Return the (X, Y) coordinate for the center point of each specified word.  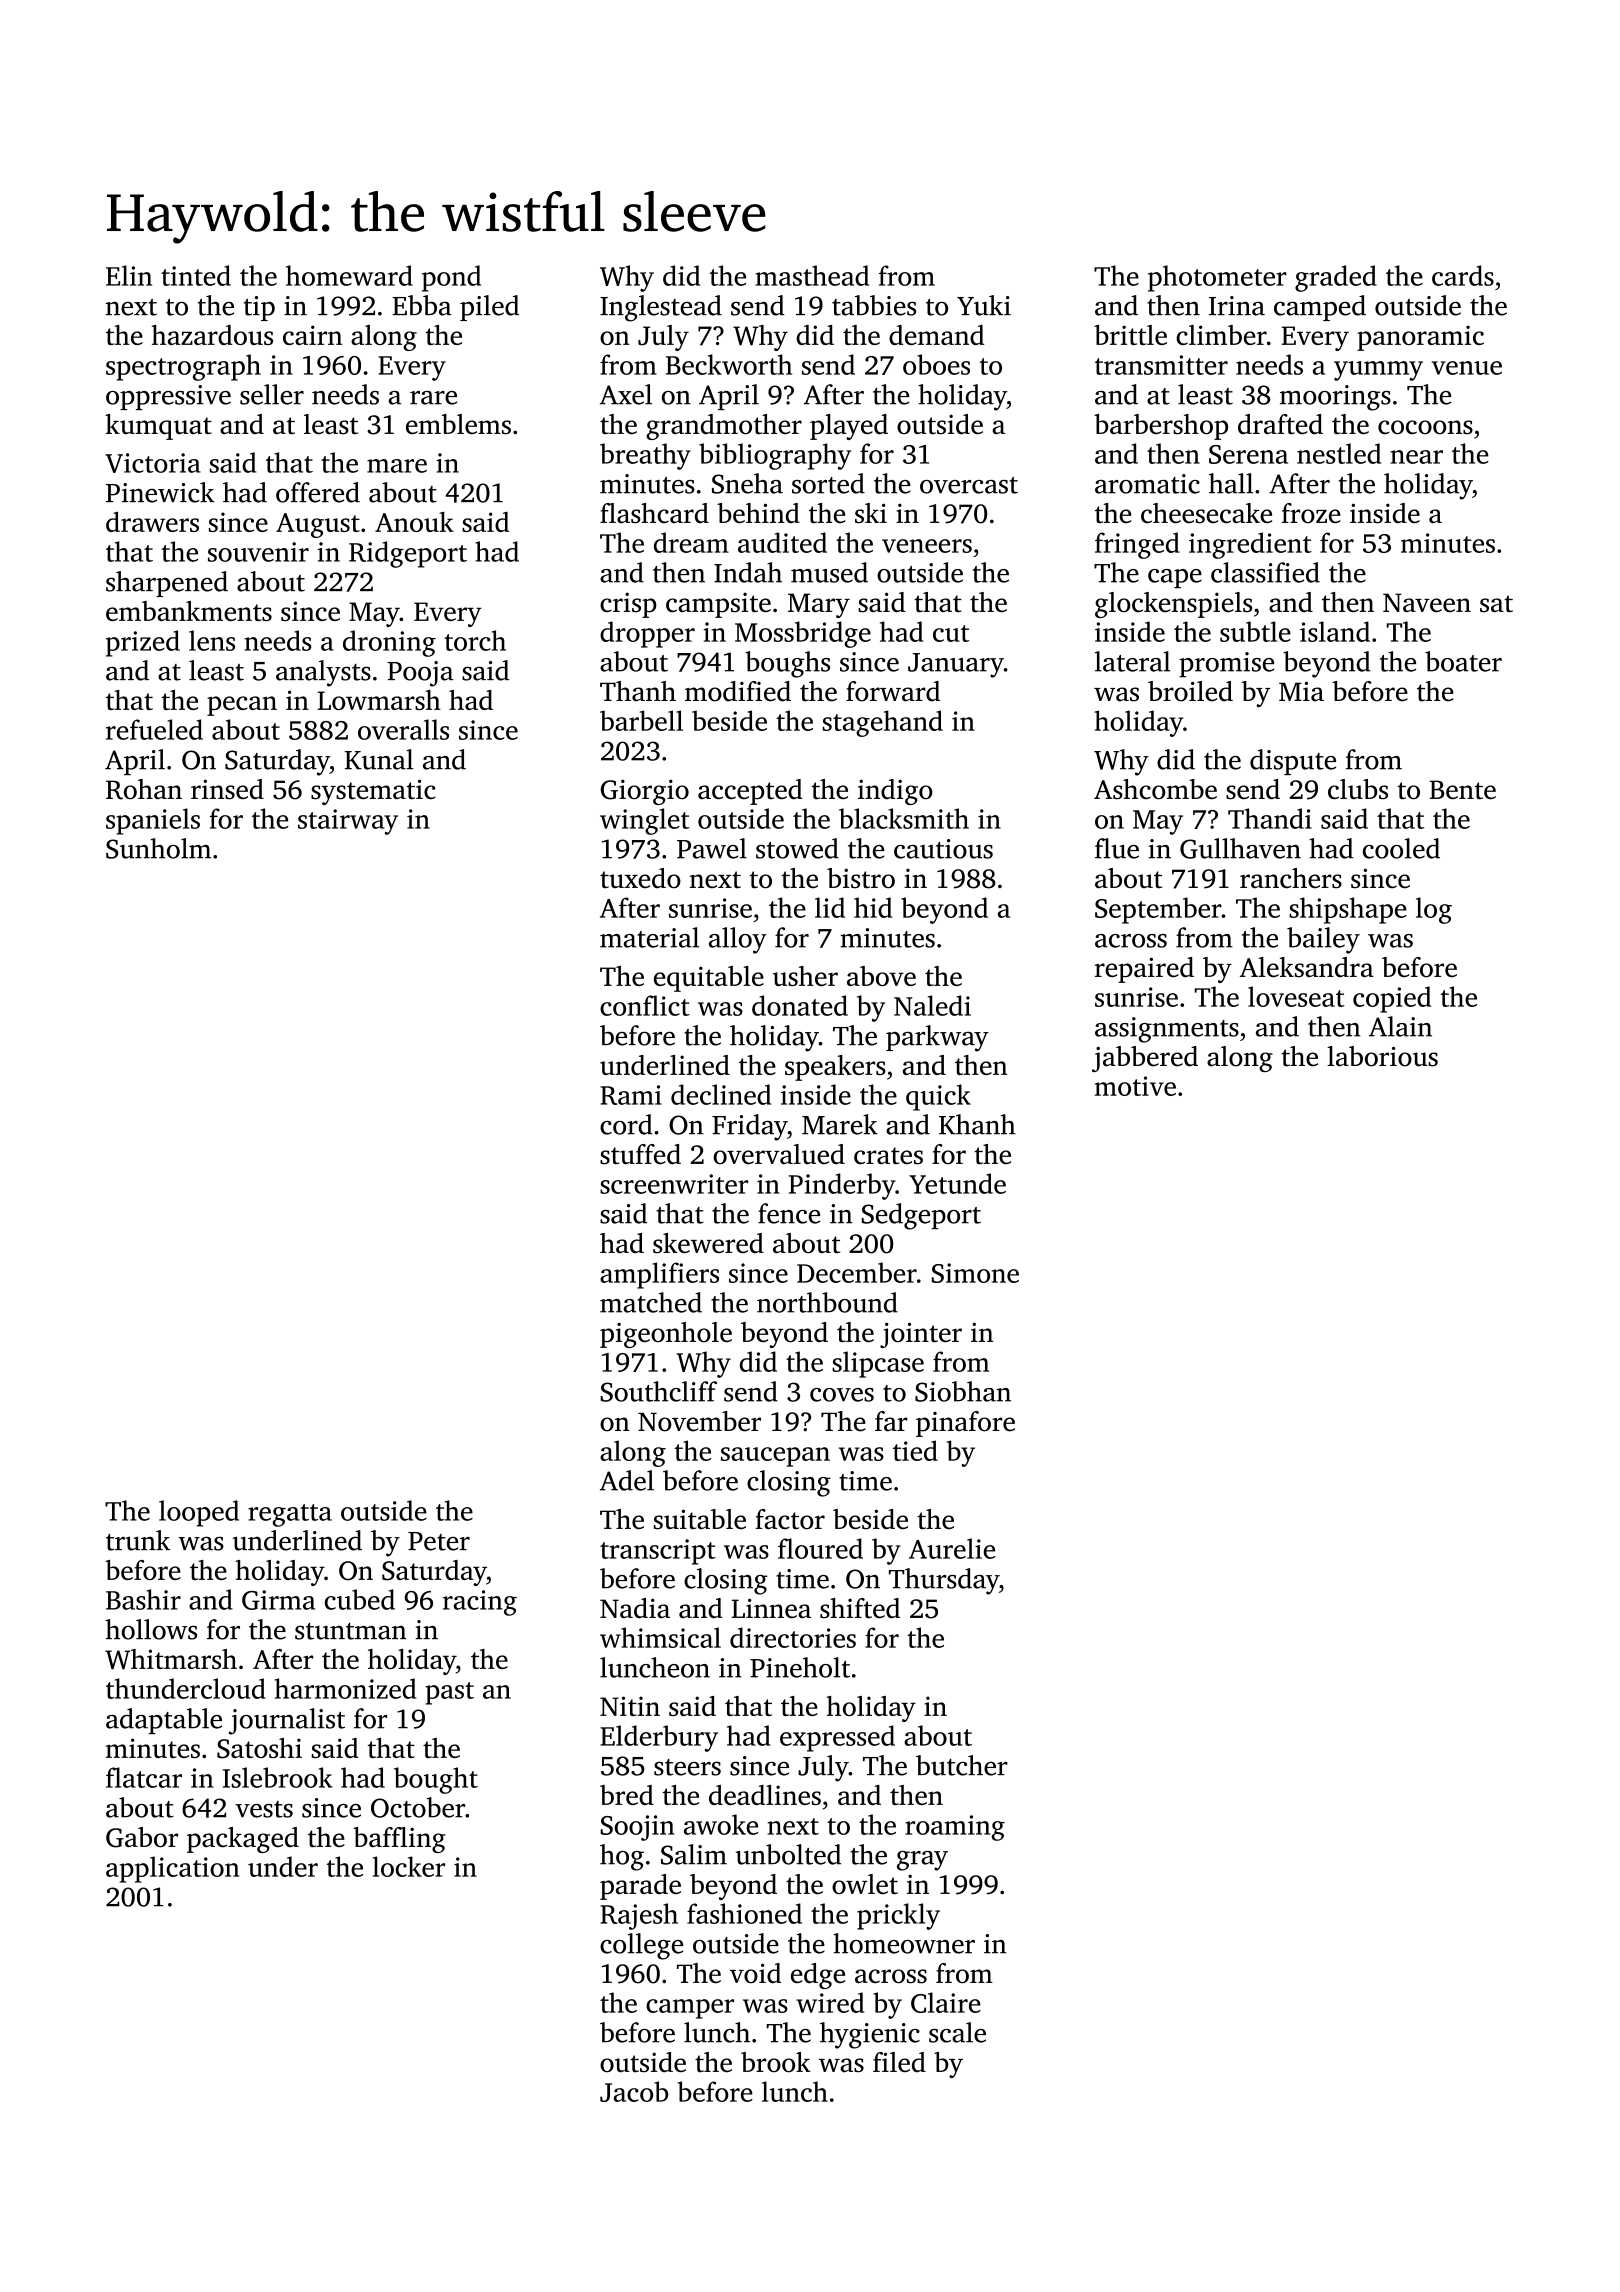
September (1158, 910)
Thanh (638, 691)
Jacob (634, 2091)
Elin (129, 275)
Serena (1248, 454)
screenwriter (674, 1184)
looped (199, 1513)
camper (690, 2009)
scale (957, 2032)
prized (143, 643)
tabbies (874, 305)
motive (1135, 1086)
